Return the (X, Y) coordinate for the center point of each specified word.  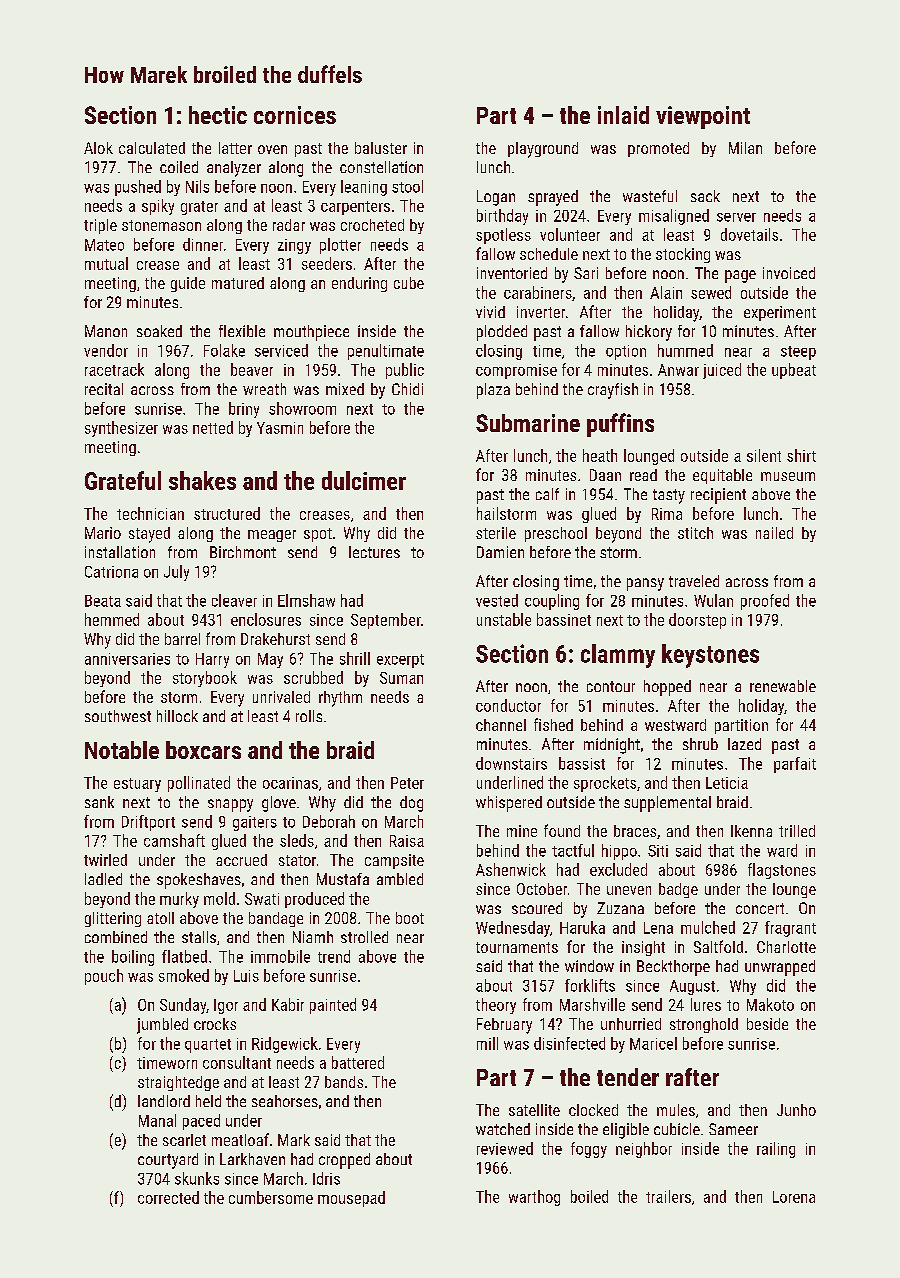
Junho (796, 1110)
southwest (118, 716)
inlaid (623, 115)
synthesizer (121, 429)
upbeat (794, 371)
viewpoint (703, 117)
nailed (774, 533)
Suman (401, 678)
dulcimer (364, 480)
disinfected (569, 1043)
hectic (218, 115)
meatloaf (240, 1139)
